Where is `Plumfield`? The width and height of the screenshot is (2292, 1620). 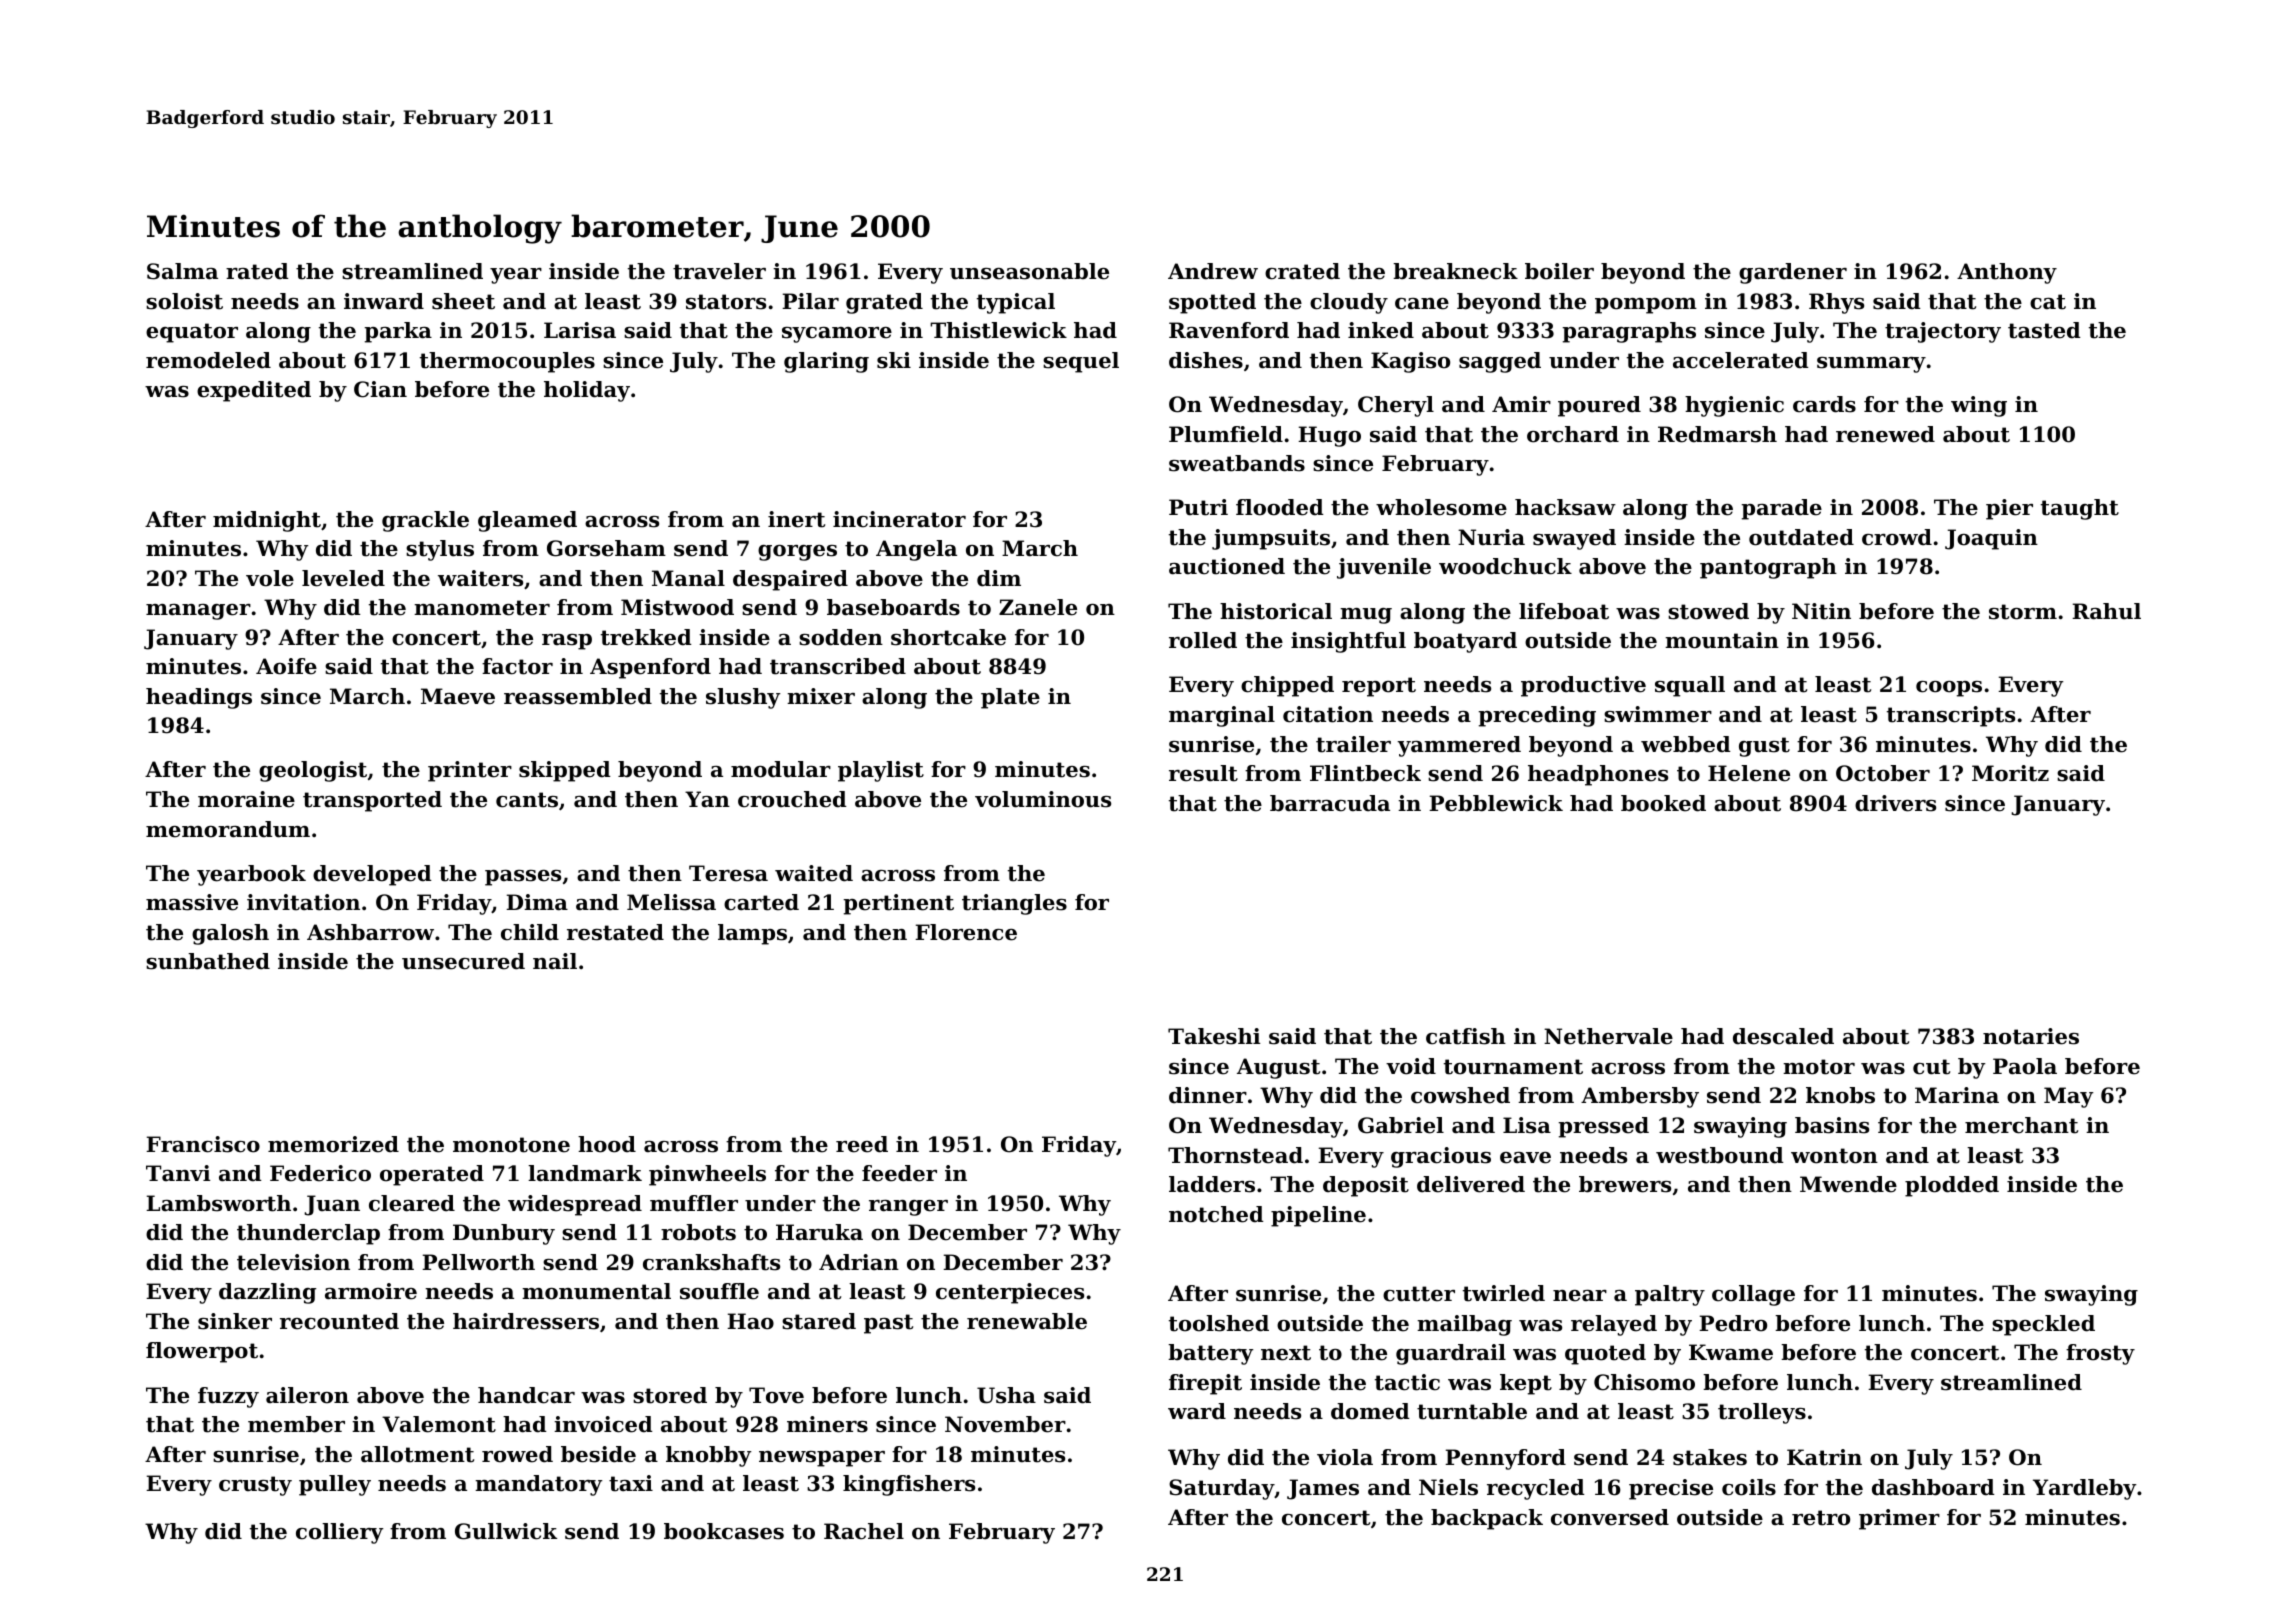
Plumfield is located at coordinates (1226, 434).
